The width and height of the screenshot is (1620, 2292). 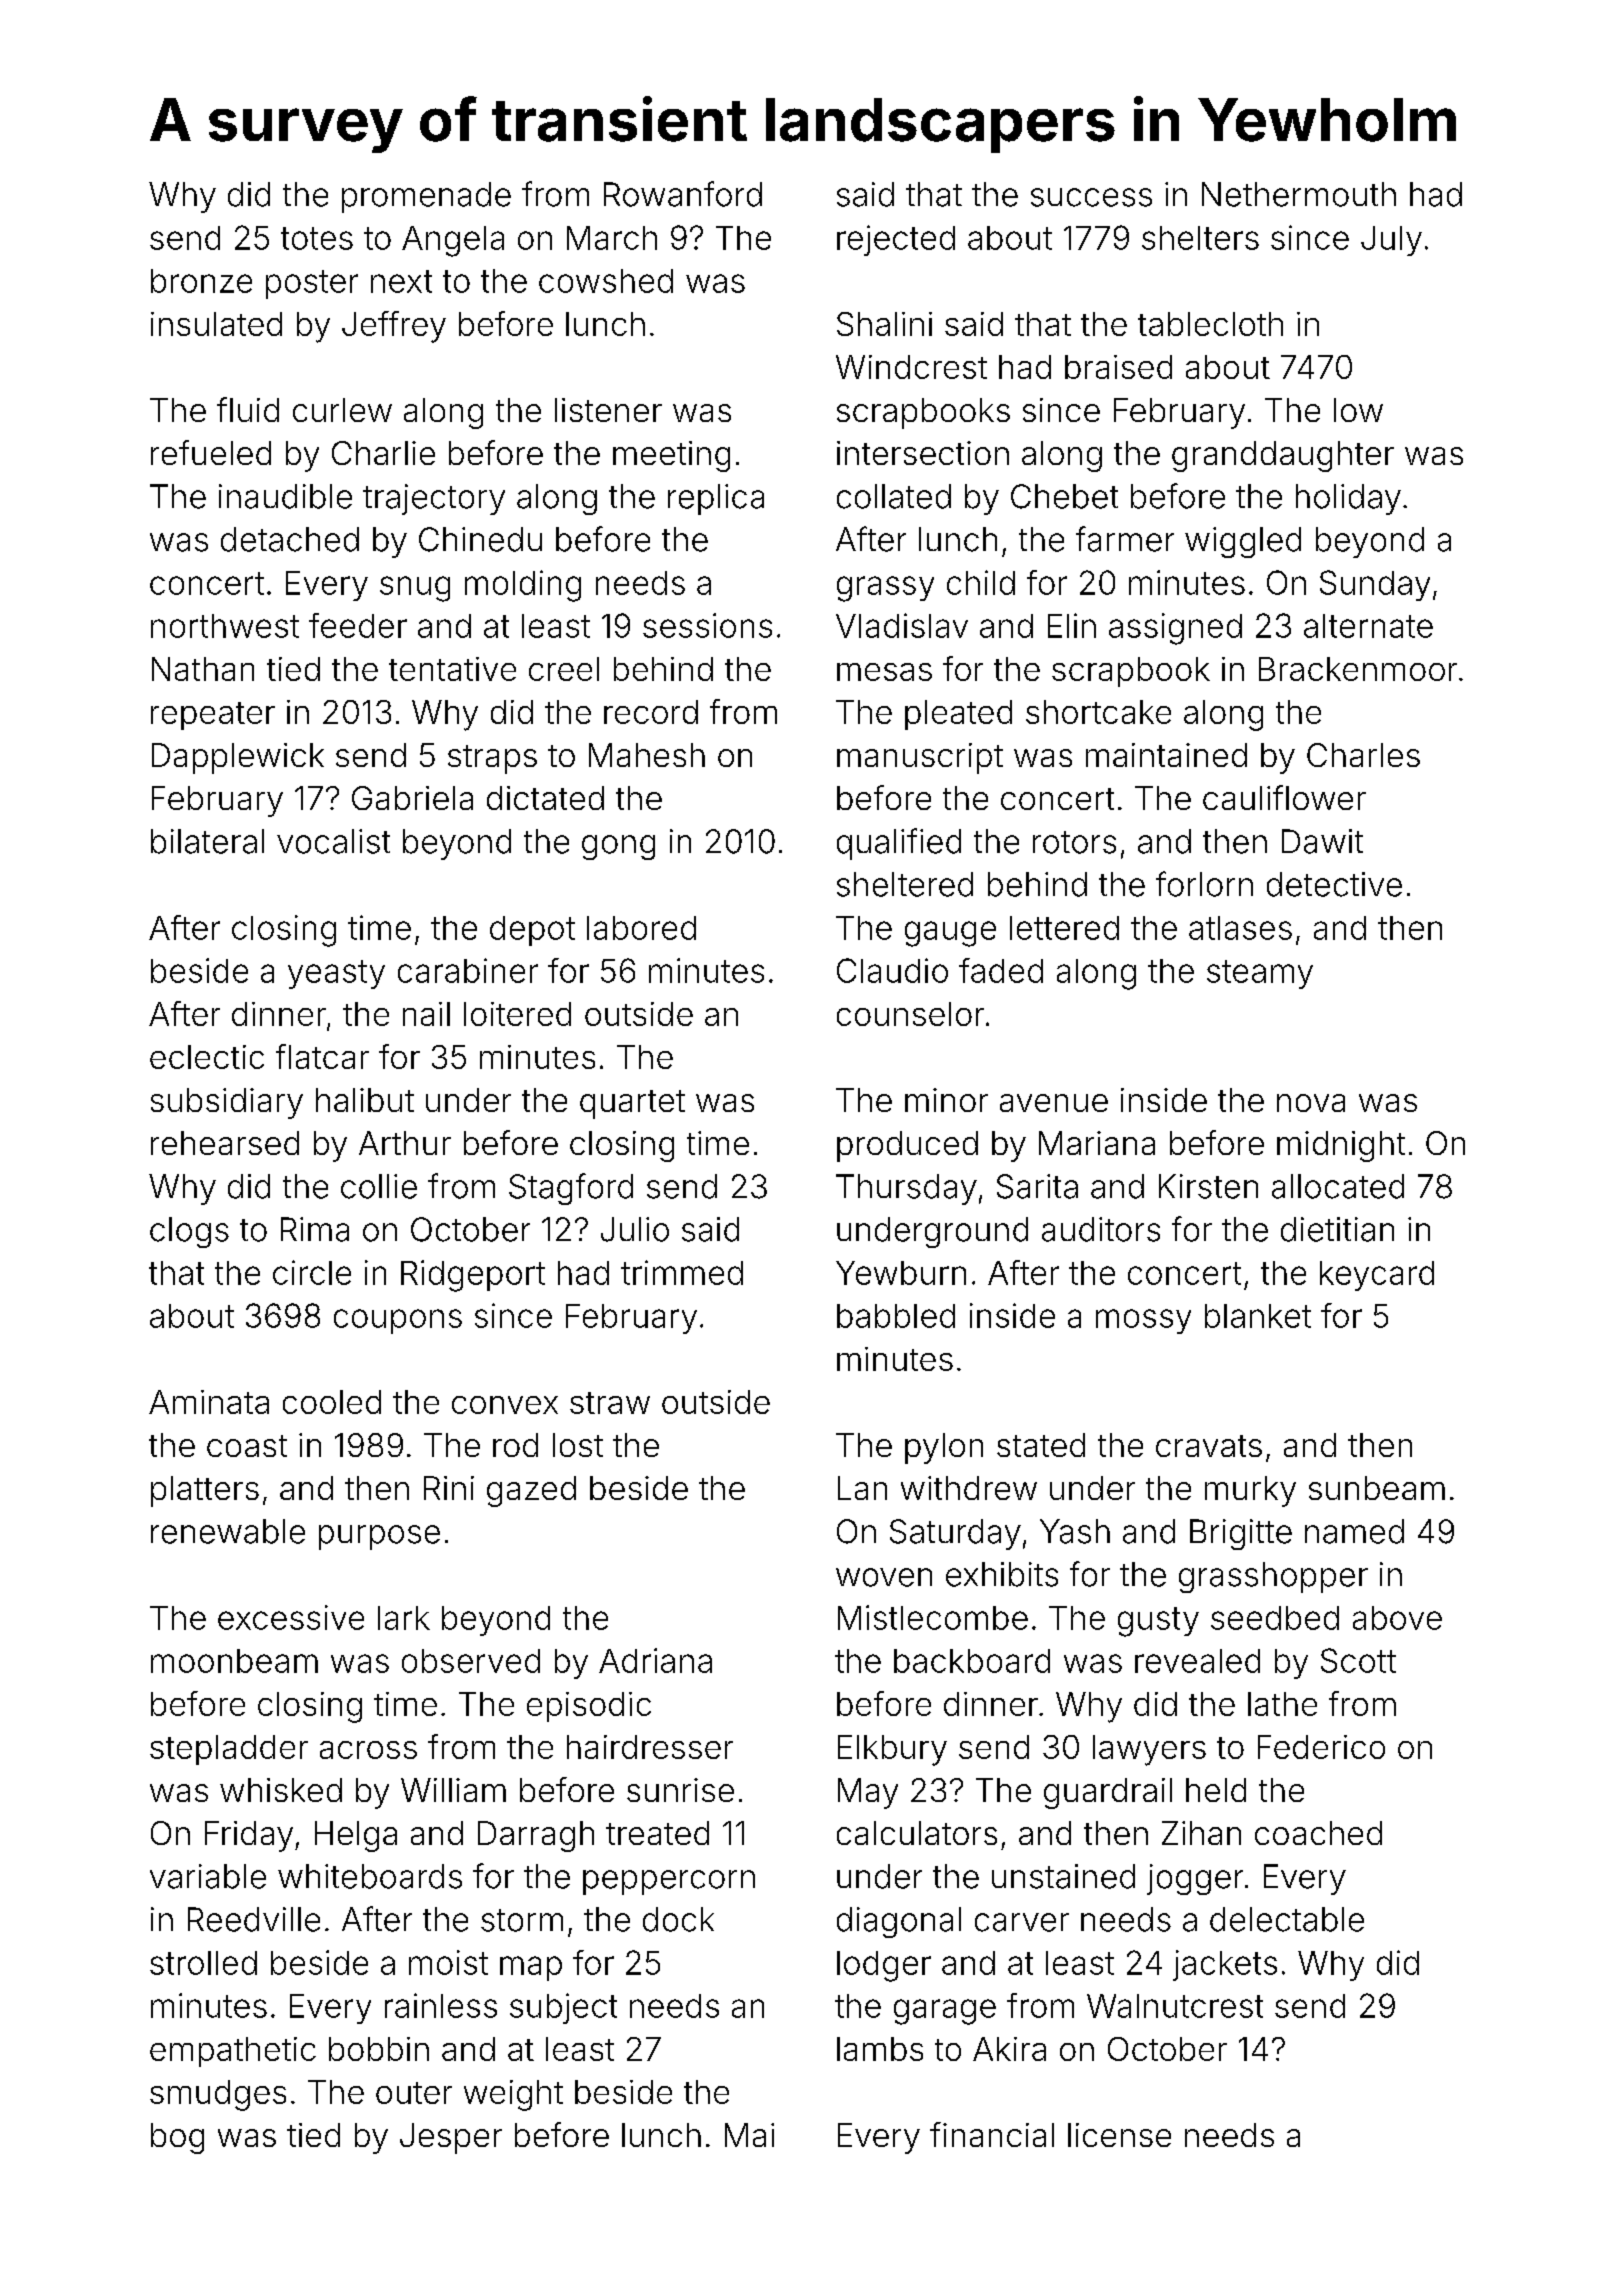 I want to click on delectable, so click(x=1287, y=1919).
